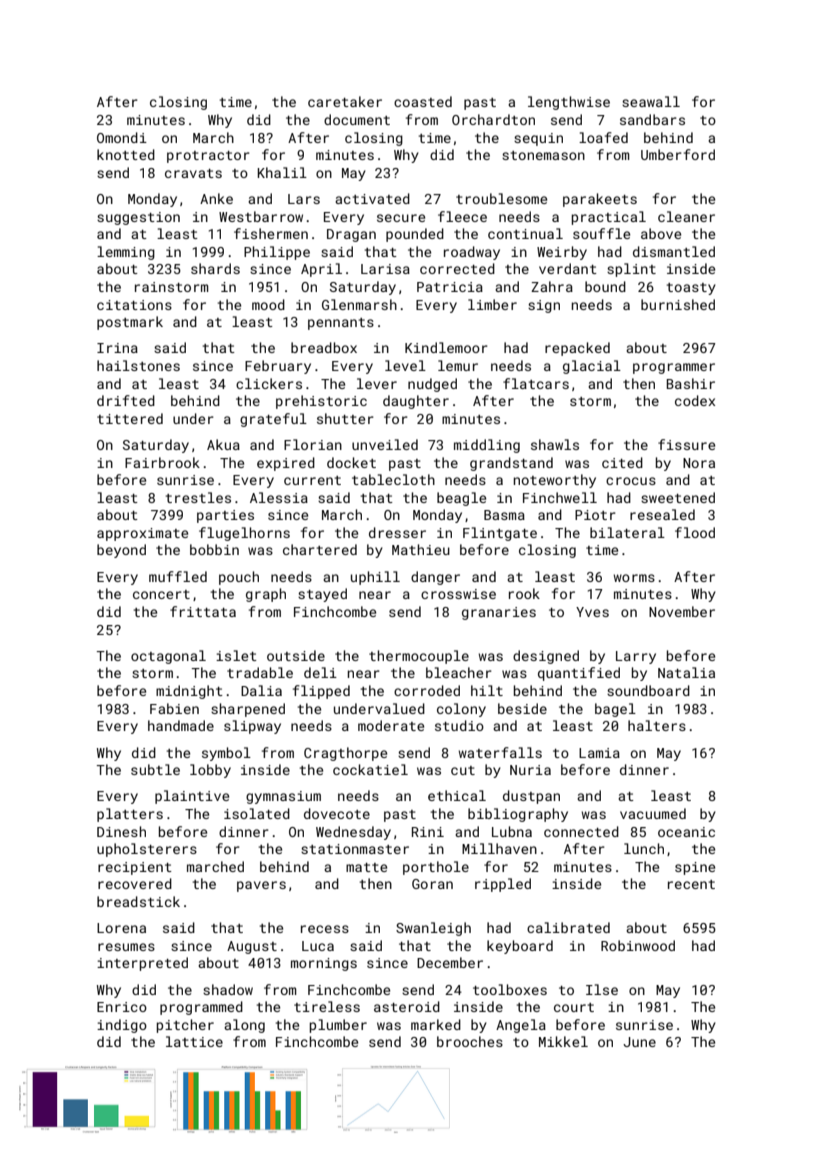 This screenshot has height=1154, width=813. I want to click on octagonal, so click(168, 657).
